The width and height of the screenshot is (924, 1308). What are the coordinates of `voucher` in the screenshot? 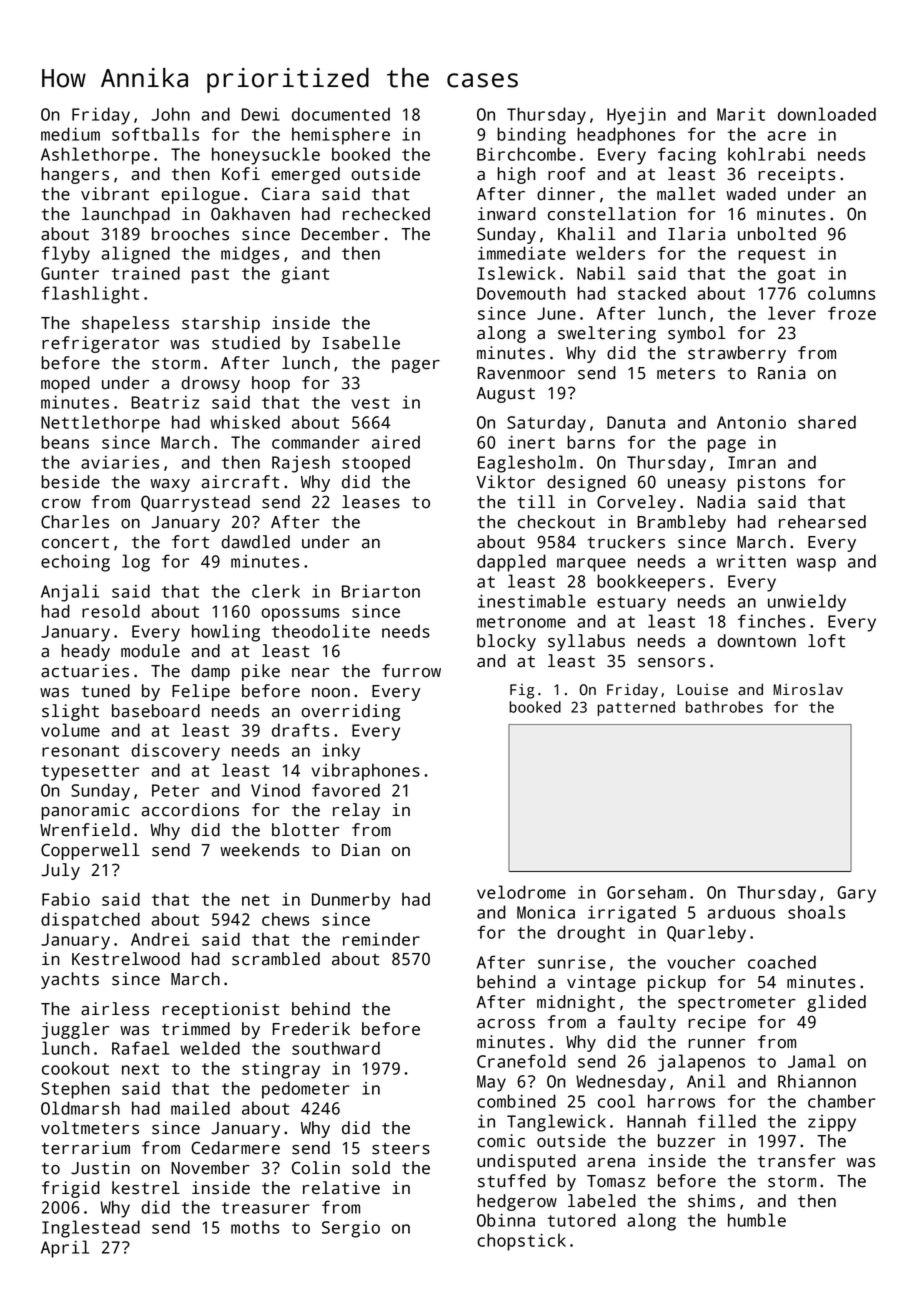 It's located at (701, 962).
